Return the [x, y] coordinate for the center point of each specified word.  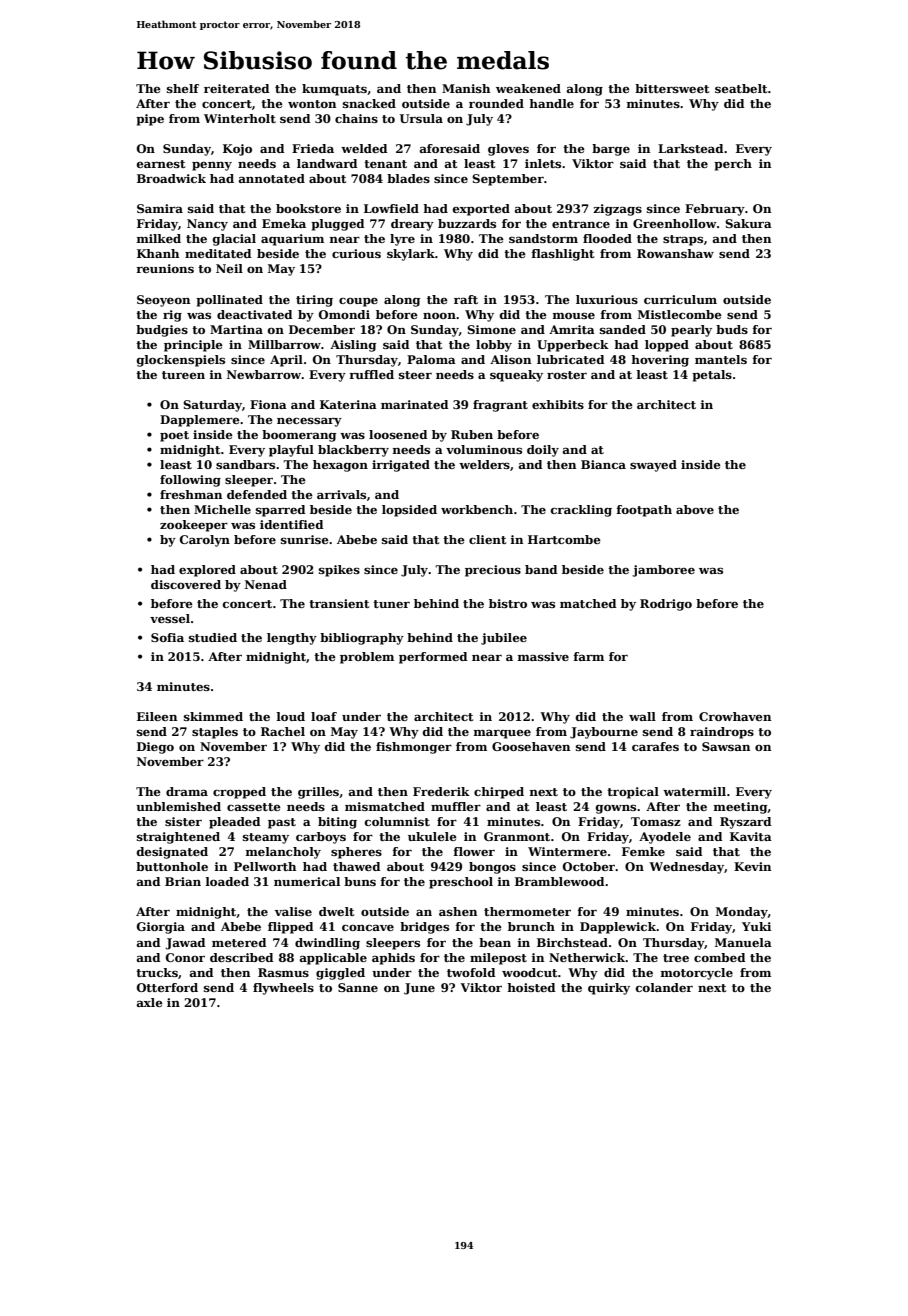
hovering [660, 361]
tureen [183, 375]
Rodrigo [666, 605]
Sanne [358, 987]
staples [215, 733]
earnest [161, 164]
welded [364, 148]
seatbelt [741, 88]
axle [150, 1002]
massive [543, 656]
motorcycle [697, 974]
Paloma [431, 359]
